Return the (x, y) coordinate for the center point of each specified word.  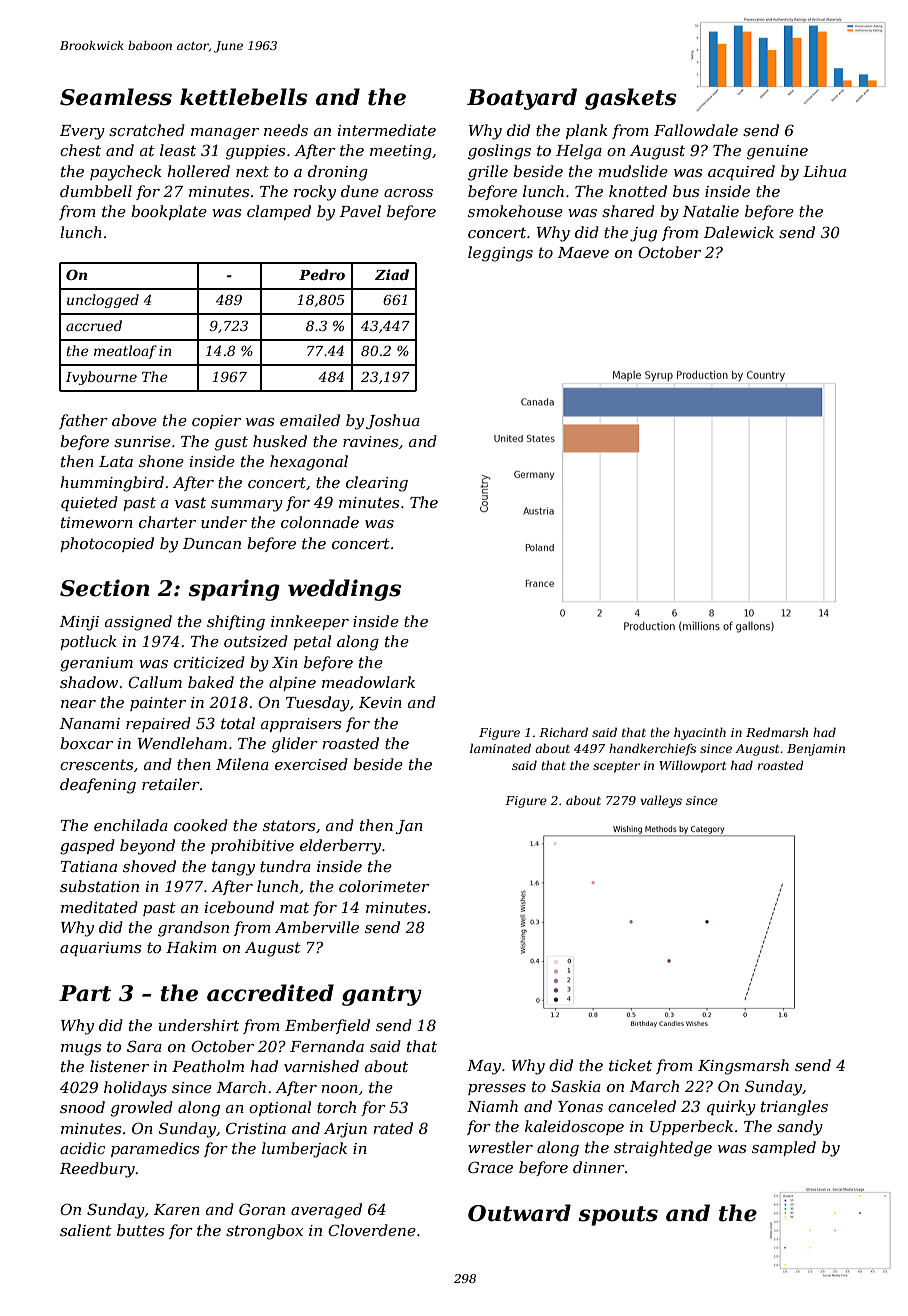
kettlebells (244, 97)
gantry (382, 996)
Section (105, 588)
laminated (500, 748)
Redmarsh (777, 732)
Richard (563, 732)
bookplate (169, 212)
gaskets (631, 99)
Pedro (322, 274)
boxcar (86, 743)
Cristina (256, 1128)
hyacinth (700, 733)
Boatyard (522, 99)
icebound (239, 907)
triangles (794, 1108)
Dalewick (739, 232)
